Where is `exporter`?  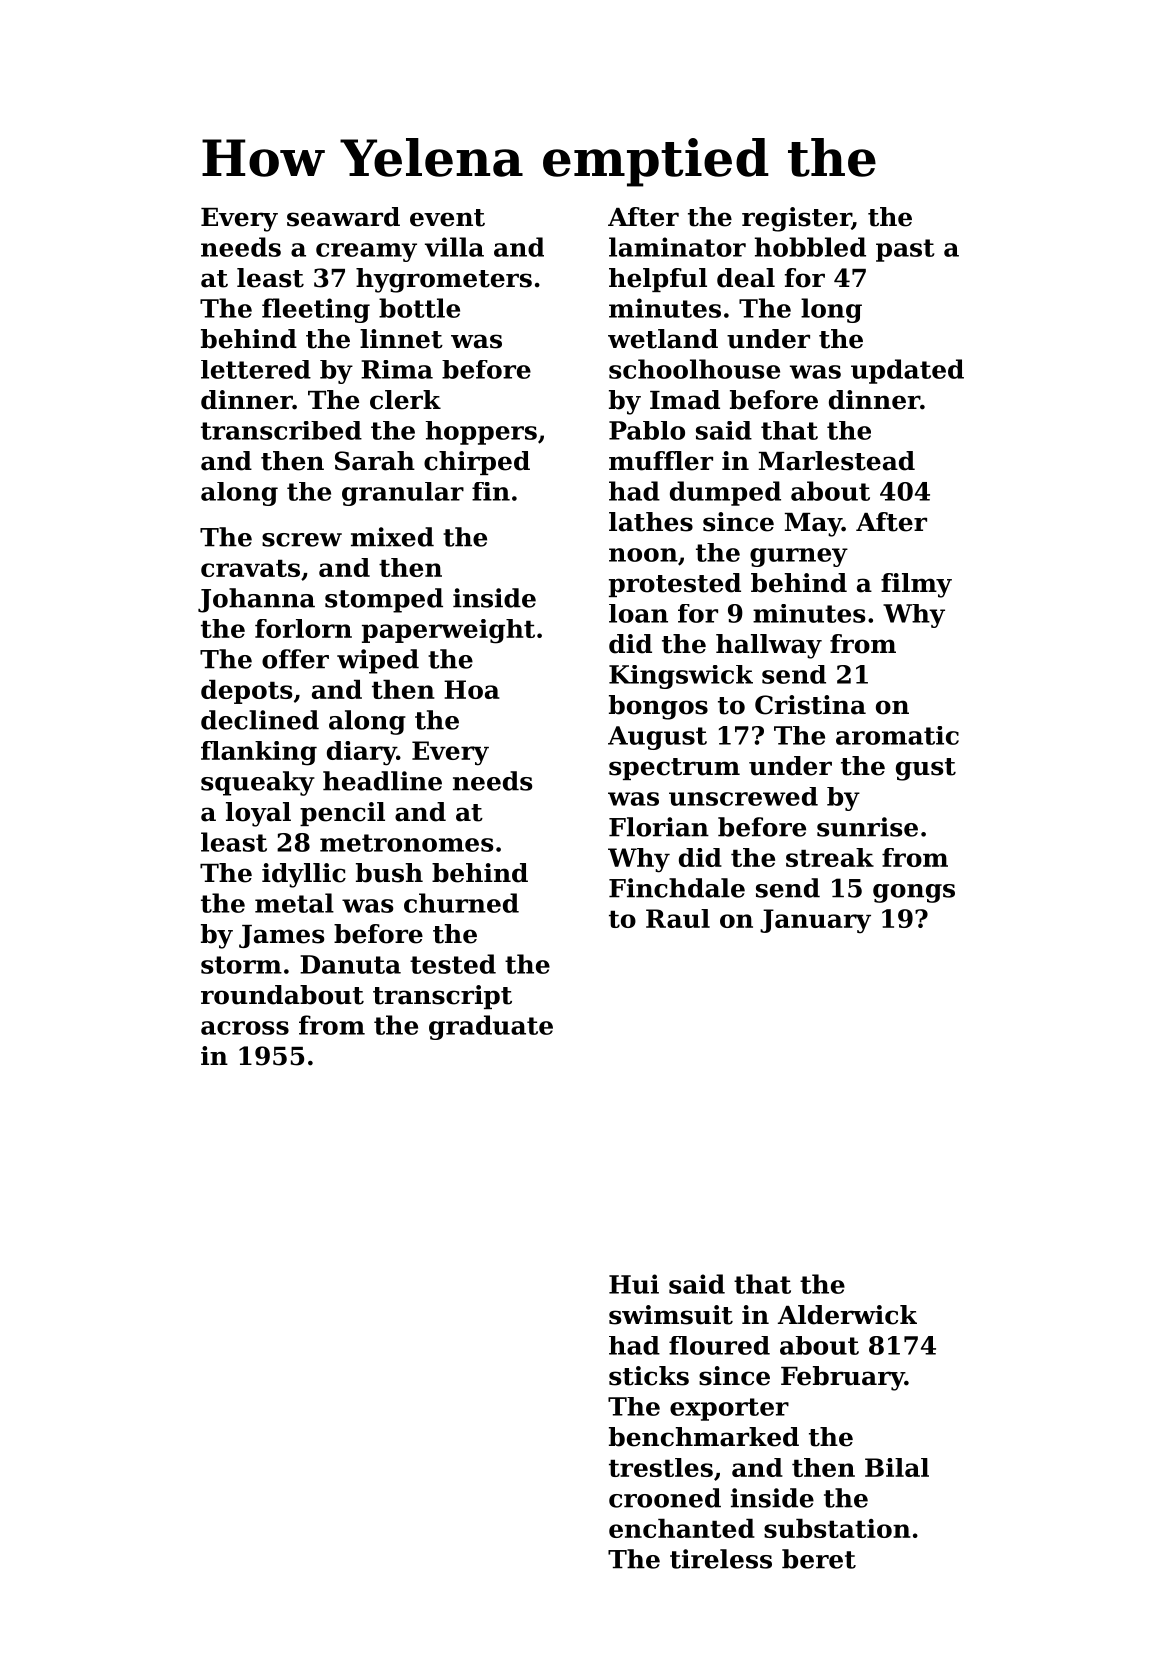
exporter is located at coordinates (729, 1409).
